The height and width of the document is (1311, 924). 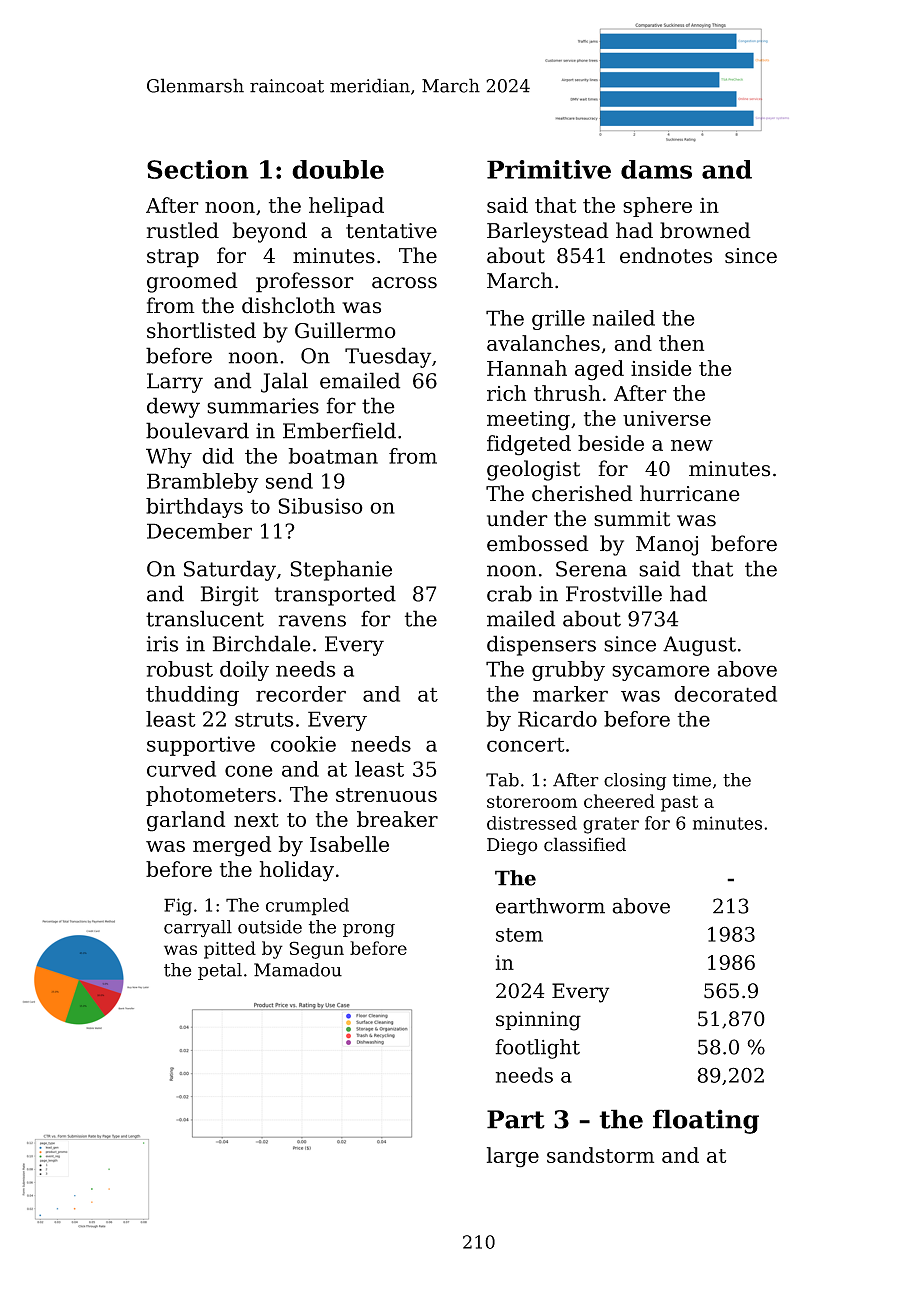 What do you see at coordinates (198, 169) in the document?
I see `Section` at bounding box center [198, 169].
